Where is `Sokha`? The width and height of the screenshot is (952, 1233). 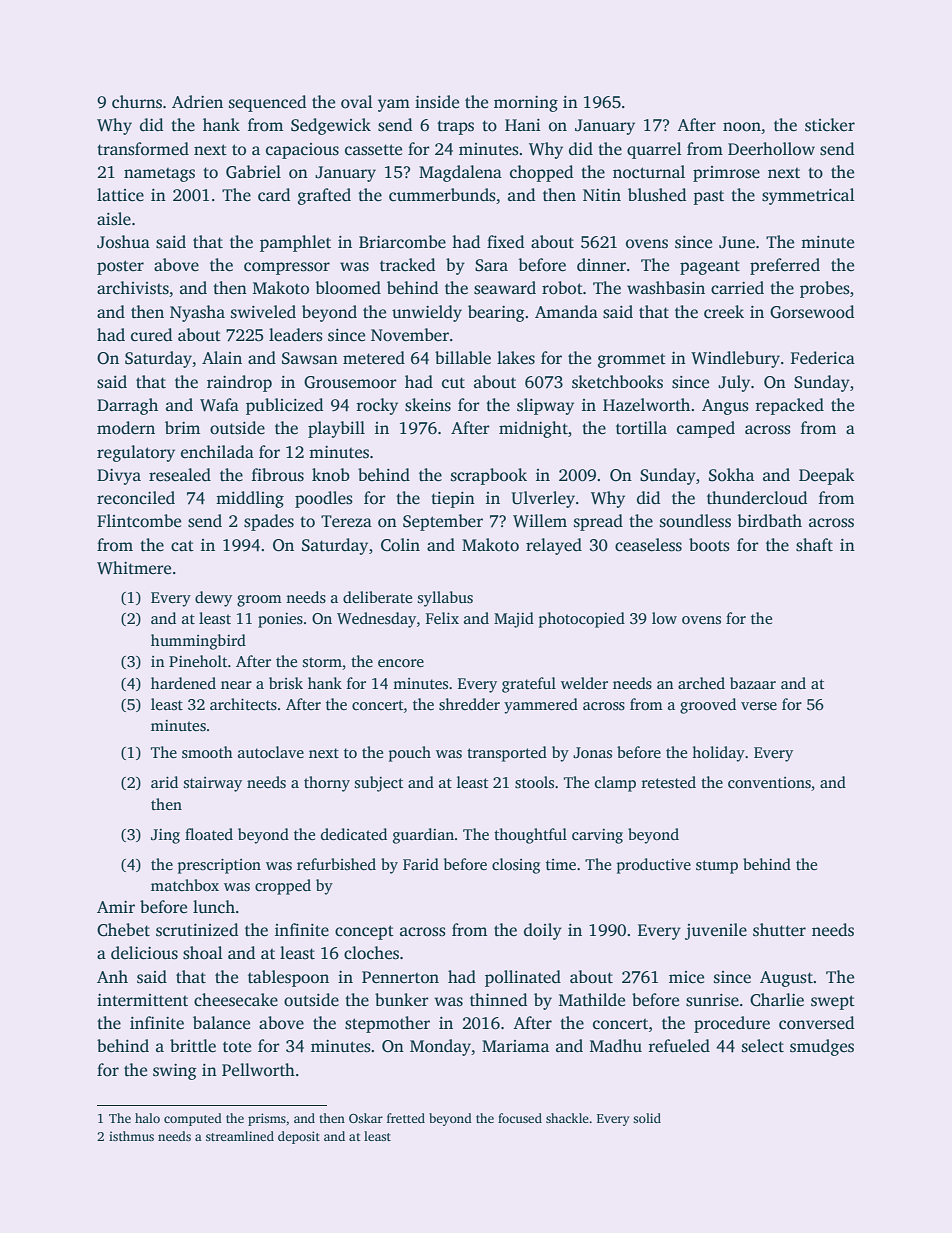
Sokha is located at coordinates (731, 475).
